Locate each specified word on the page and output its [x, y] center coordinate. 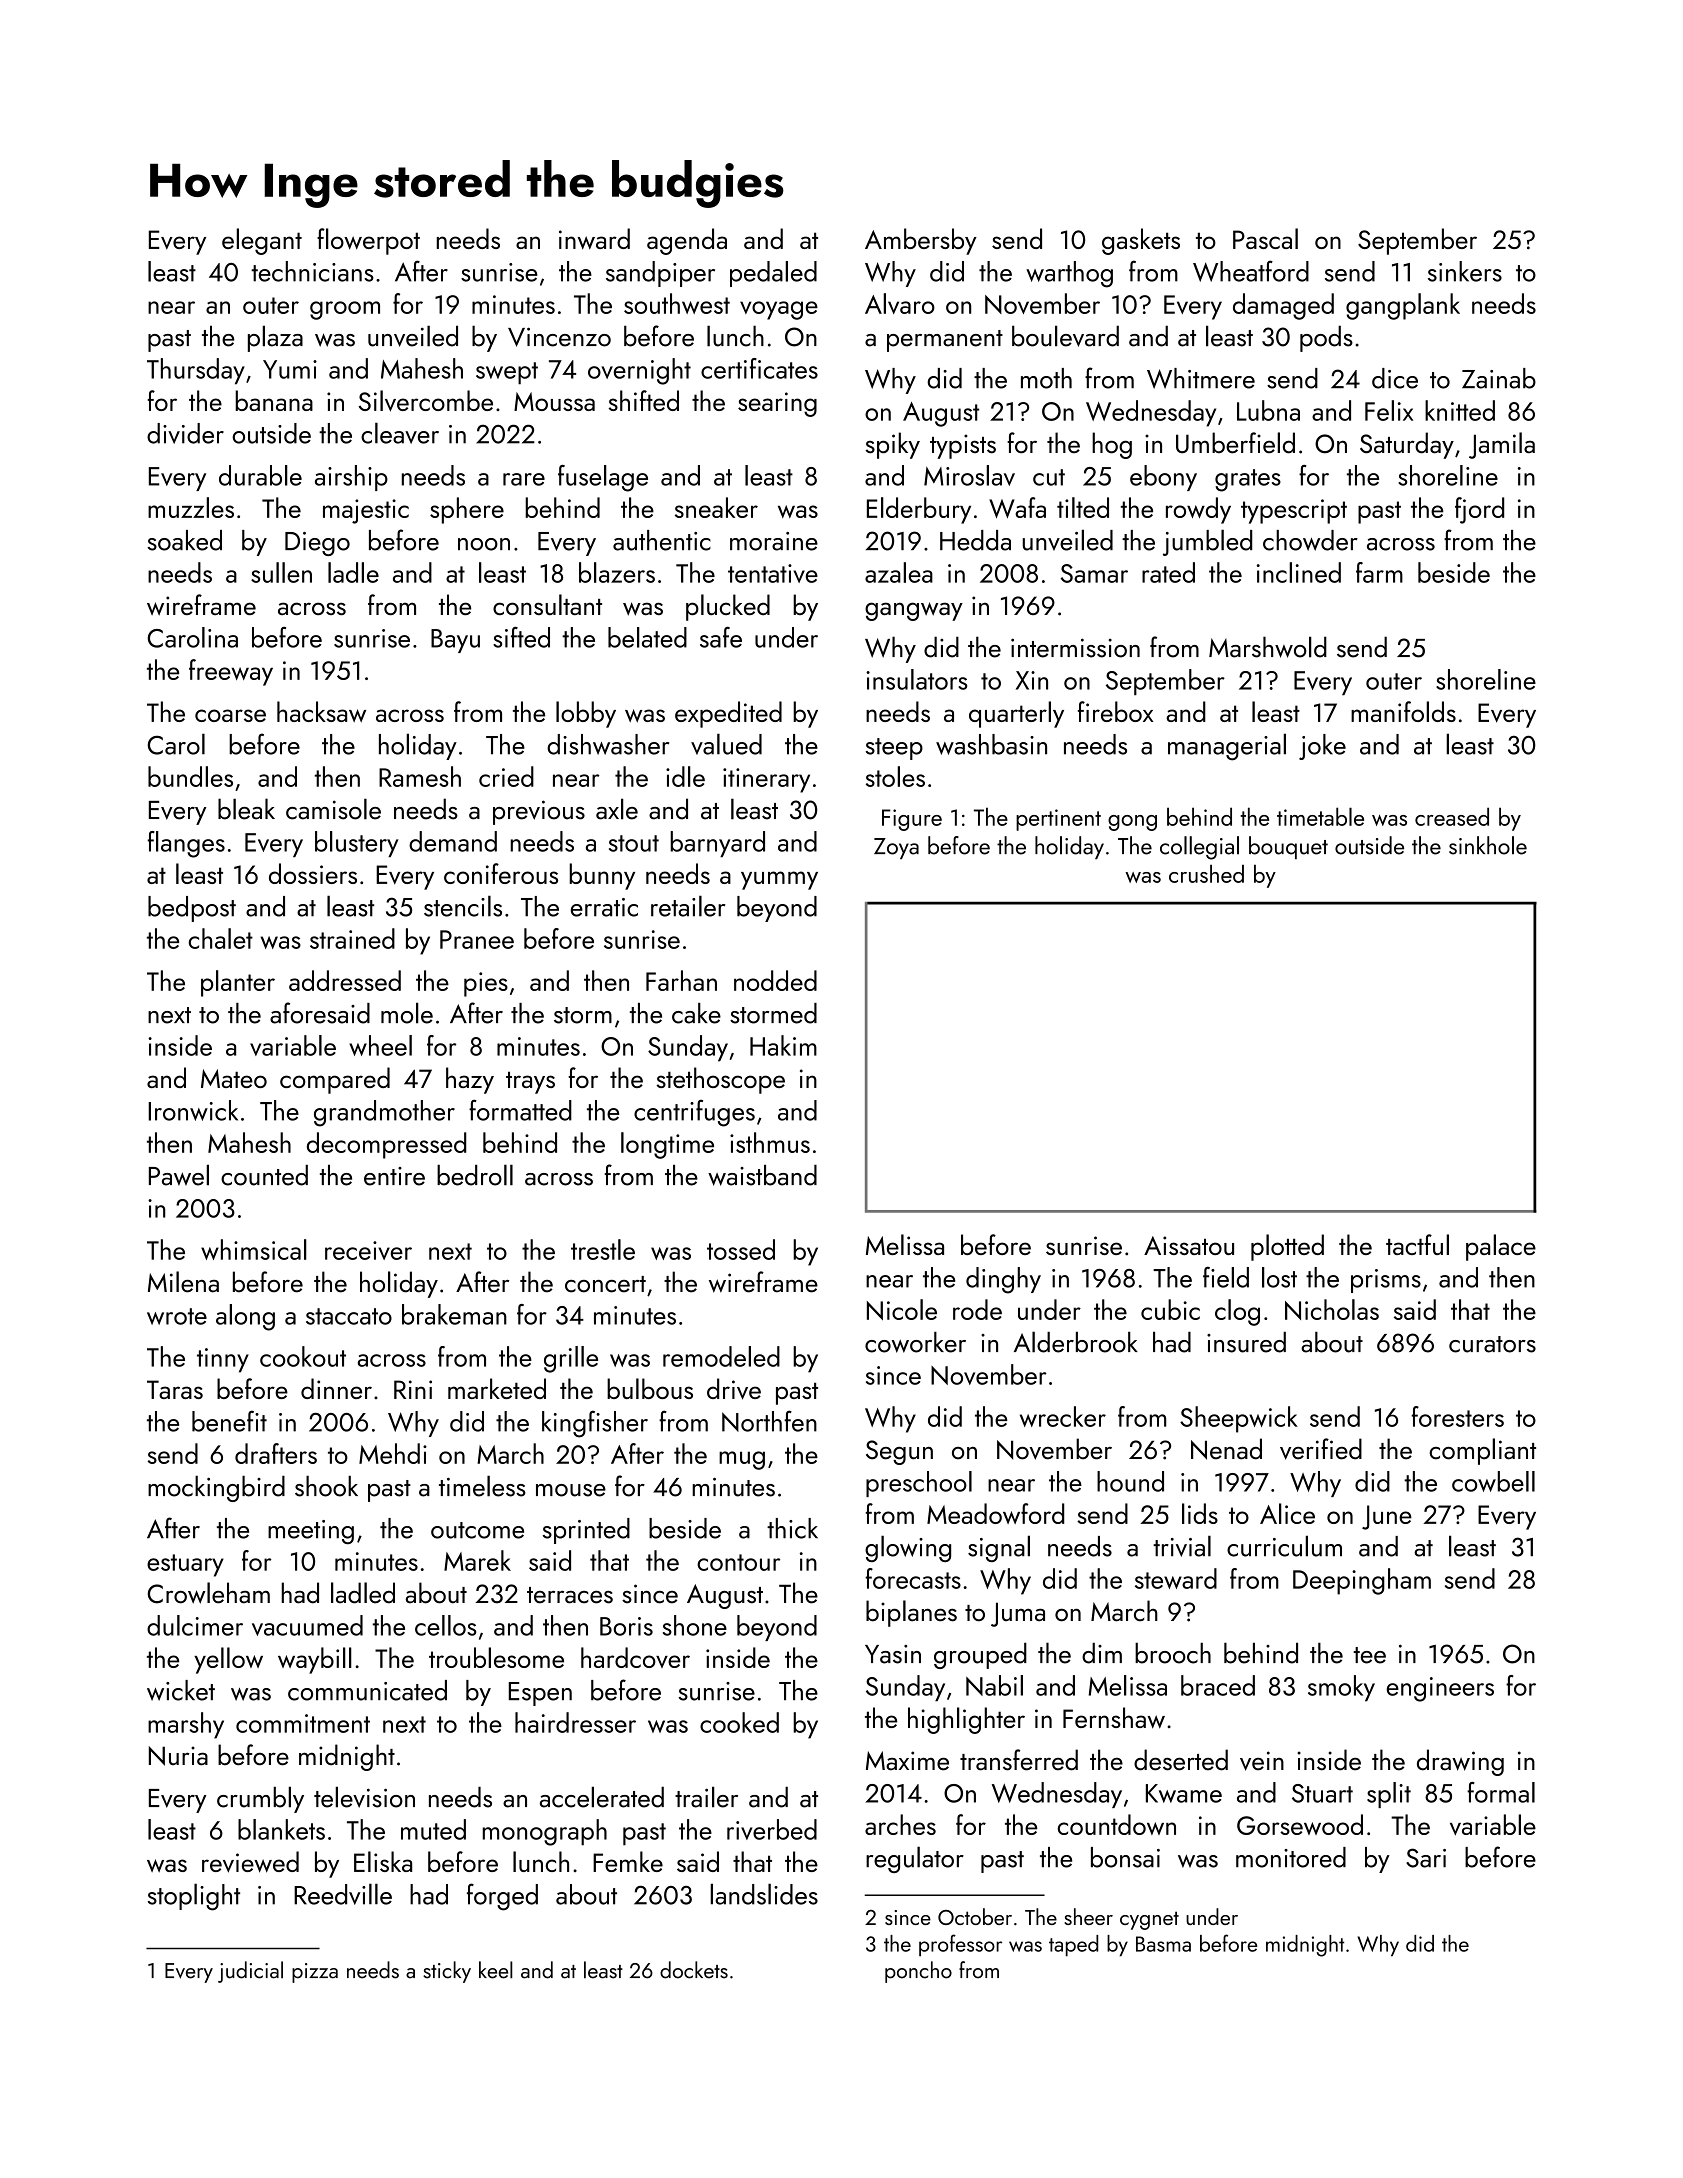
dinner [336, 1388]
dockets [694, 1970]
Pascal [1265, 238]
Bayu [455, 641]
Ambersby [921, 241]
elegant [262, 241]
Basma [1163, 1944]
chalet [221, 938]
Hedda [975, 540]
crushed [1206, 873]
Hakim [783, 1045]
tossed [741, 1249]
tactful [1417, 1244]
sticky [447, 1972]
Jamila [1502, 445]
